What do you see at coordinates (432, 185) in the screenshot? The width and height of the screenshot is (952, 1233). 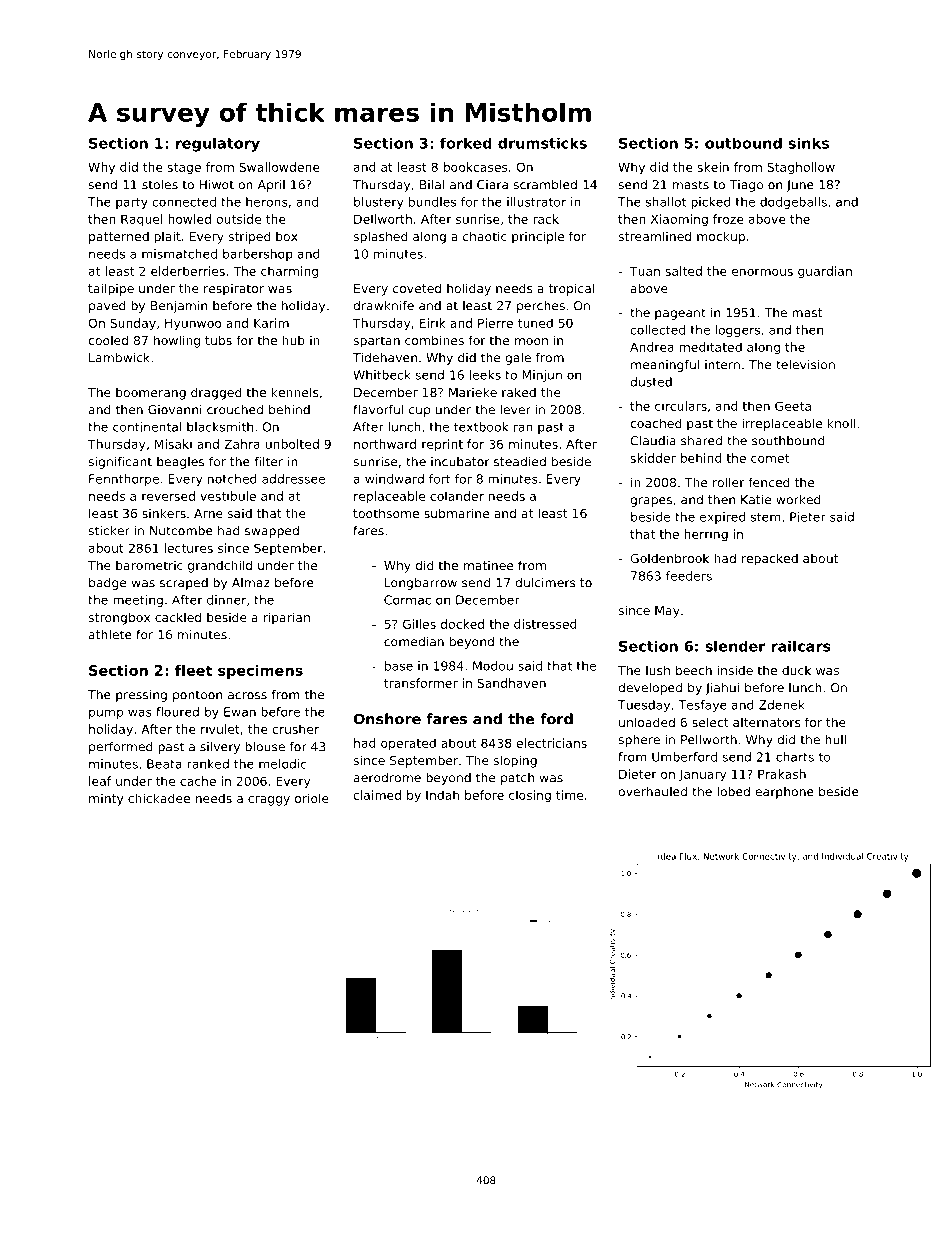 I see `Bilal` at bounding box center [432, 185].
